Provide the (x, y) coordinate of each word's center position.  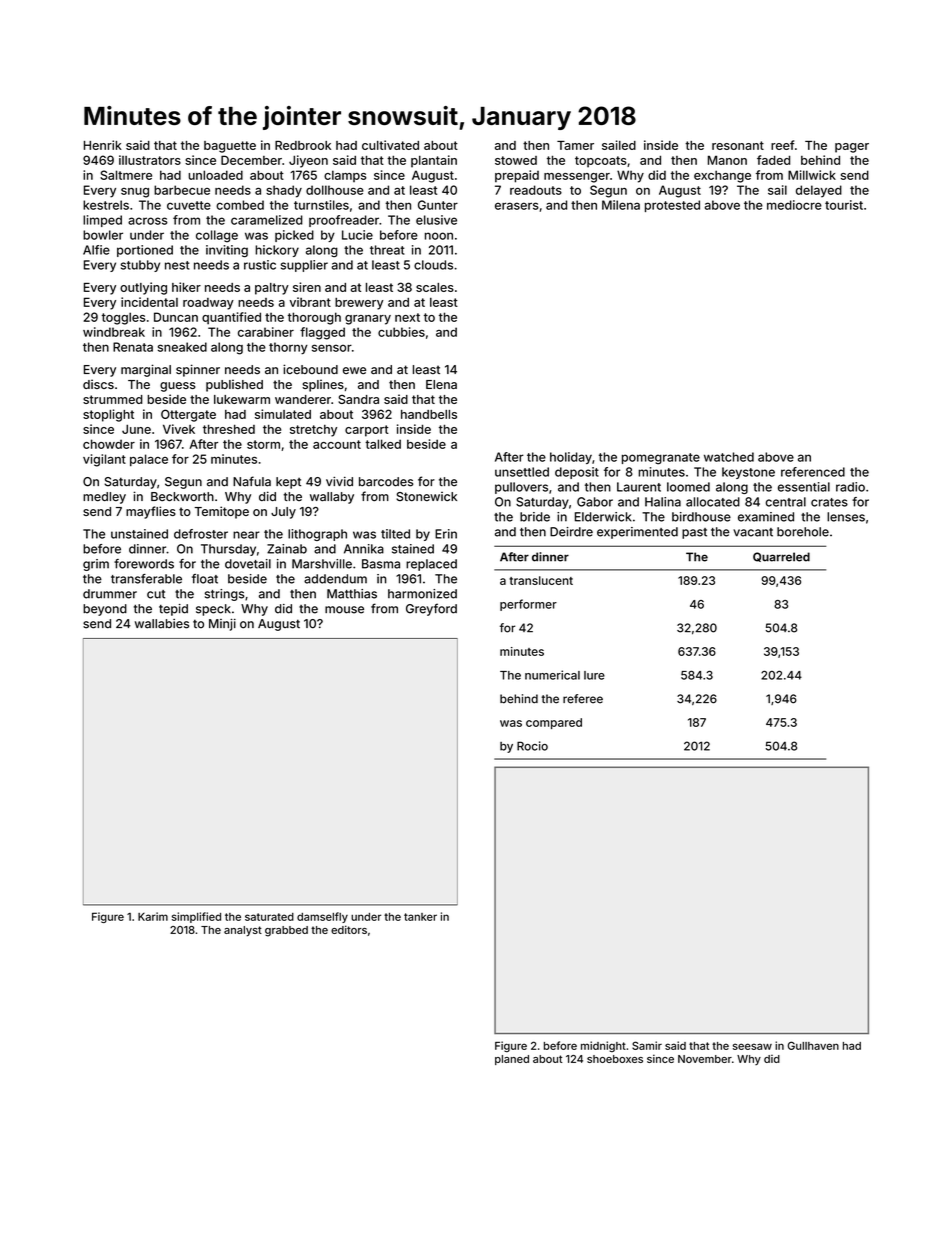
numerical (552, 675)
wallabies (162, 624)
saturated (269, 917)
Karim (153, 916)
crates (829, 502)
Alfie (96, 250)
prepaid (517, 176)
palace (149, 460)
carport (367, 431)
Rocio (532, 746)
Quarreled (781, 557)
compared (554, 723)
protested (672, 206)
